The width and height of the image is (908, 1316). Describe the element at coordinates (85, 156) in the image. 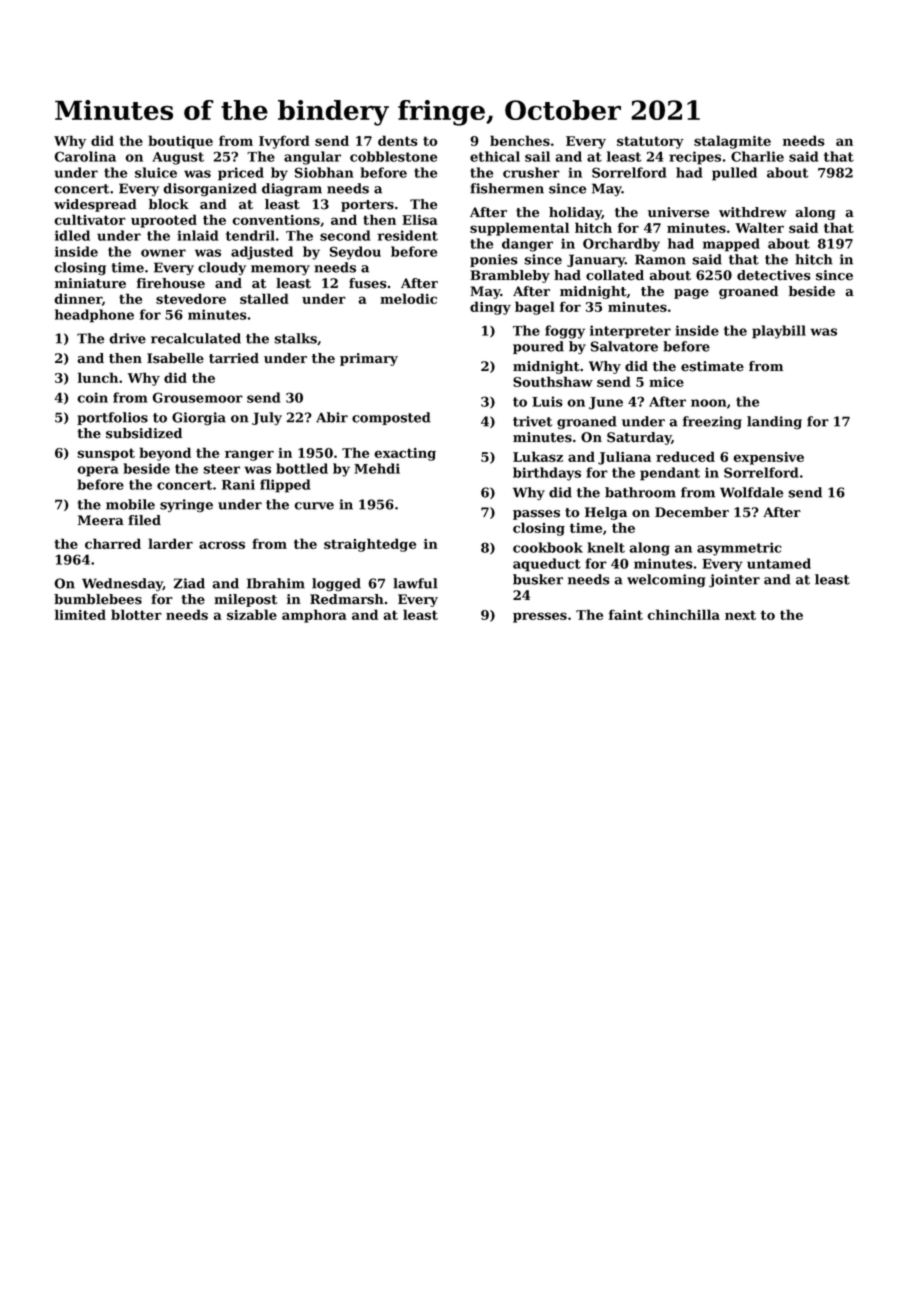

I see `Carolina` at that location.
